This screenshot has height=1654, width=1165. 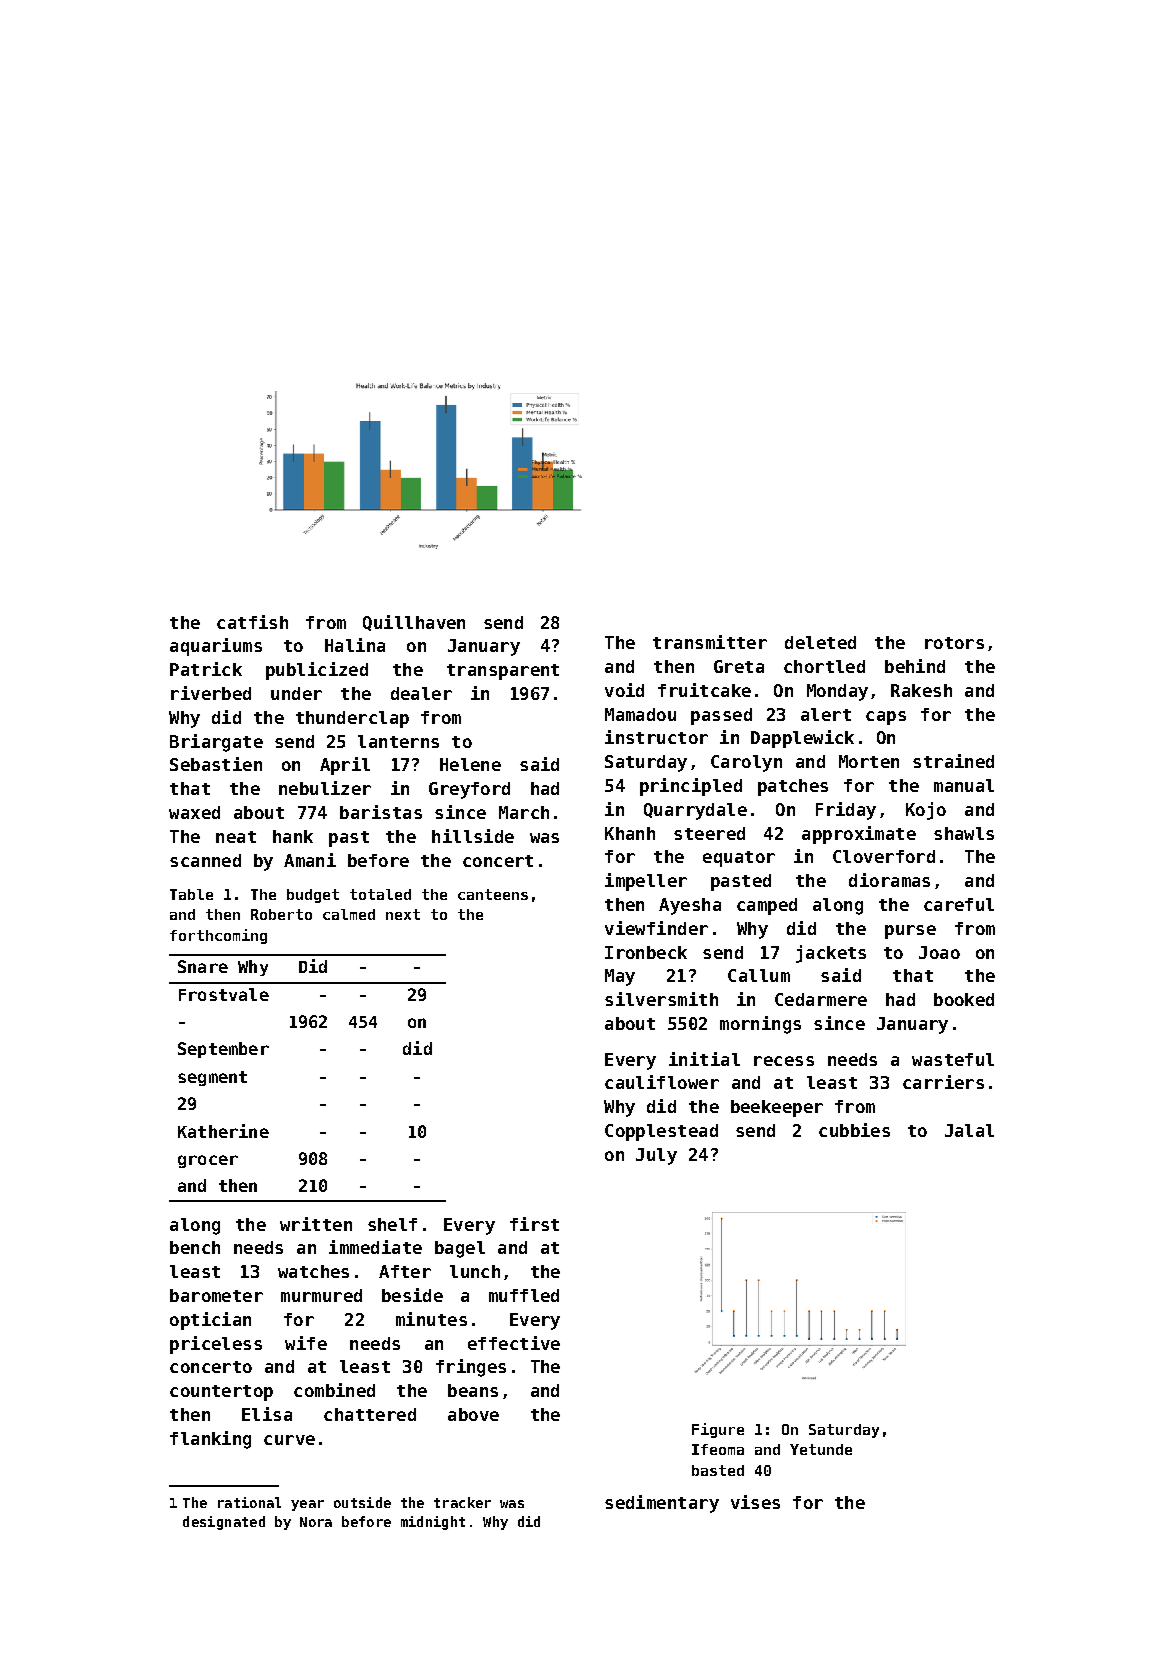 I want to click on Ironbeck, so click(x=646, y=952).
